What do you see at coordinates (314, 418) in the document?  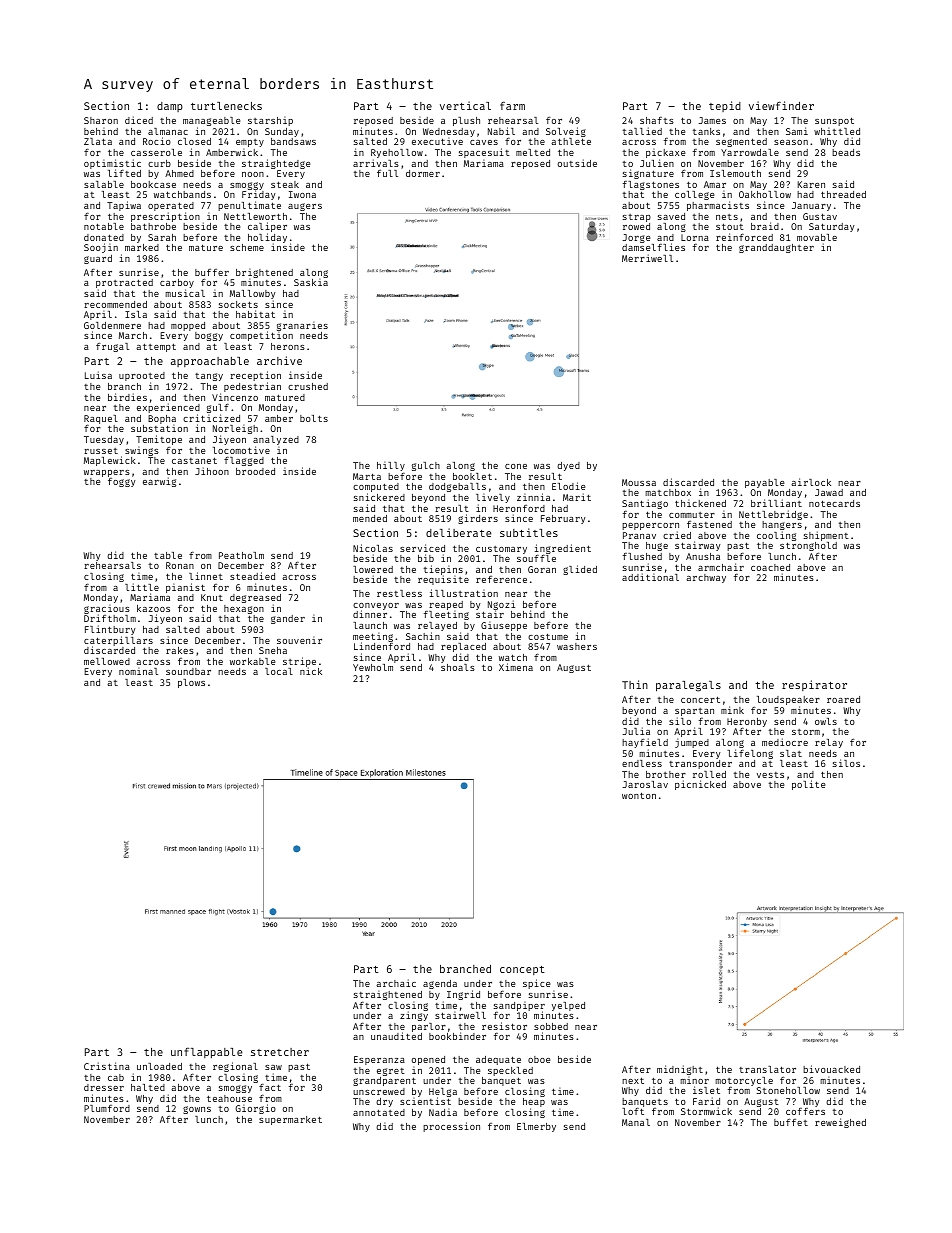 I see `bolts` at bounding box center [314, 418].
